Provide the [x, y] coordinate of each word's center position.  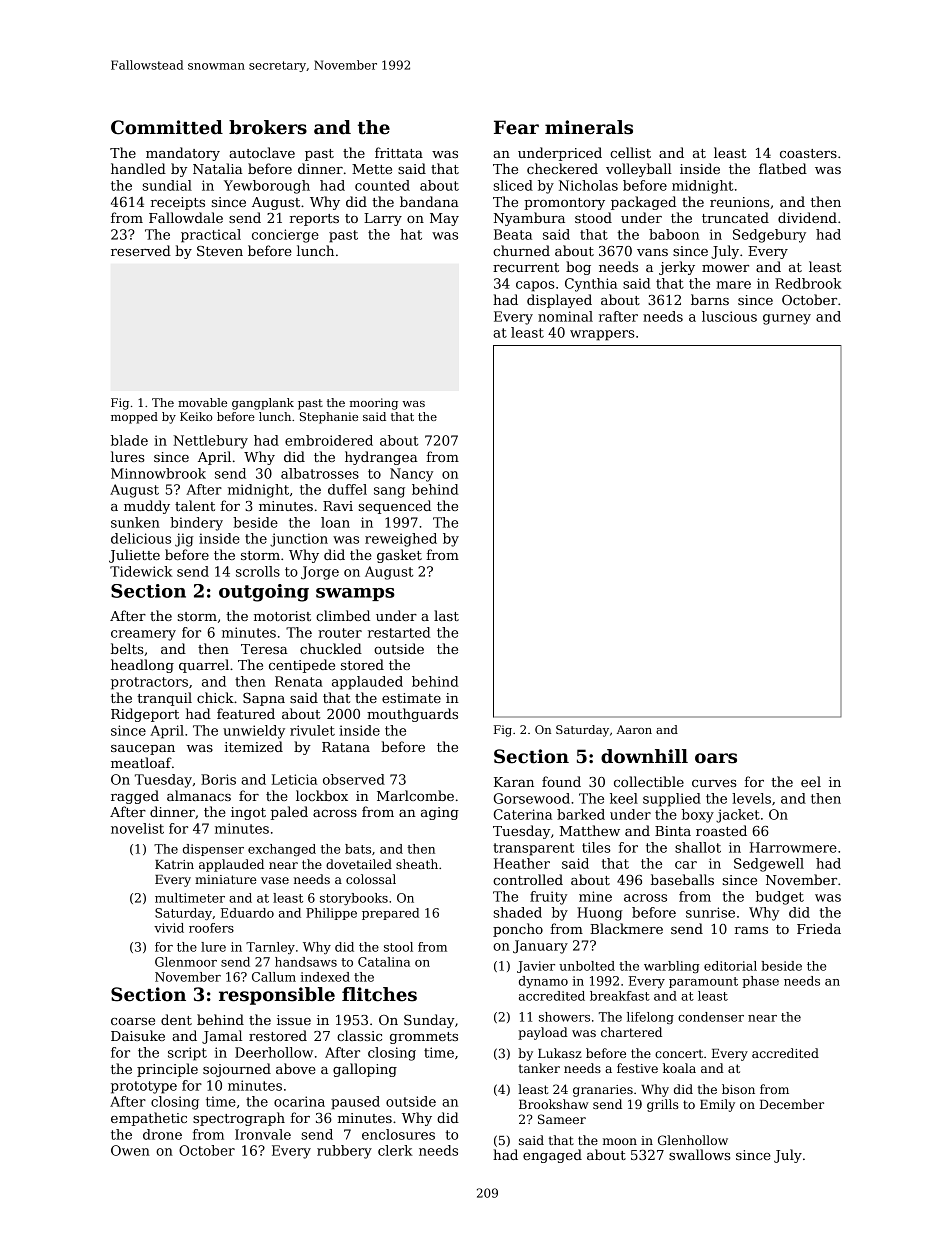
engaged [552, 1156]
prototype [144, 1087]
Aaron [634, 729]
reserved [141, 250]
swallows [699, 1154]
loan [335, 522]
